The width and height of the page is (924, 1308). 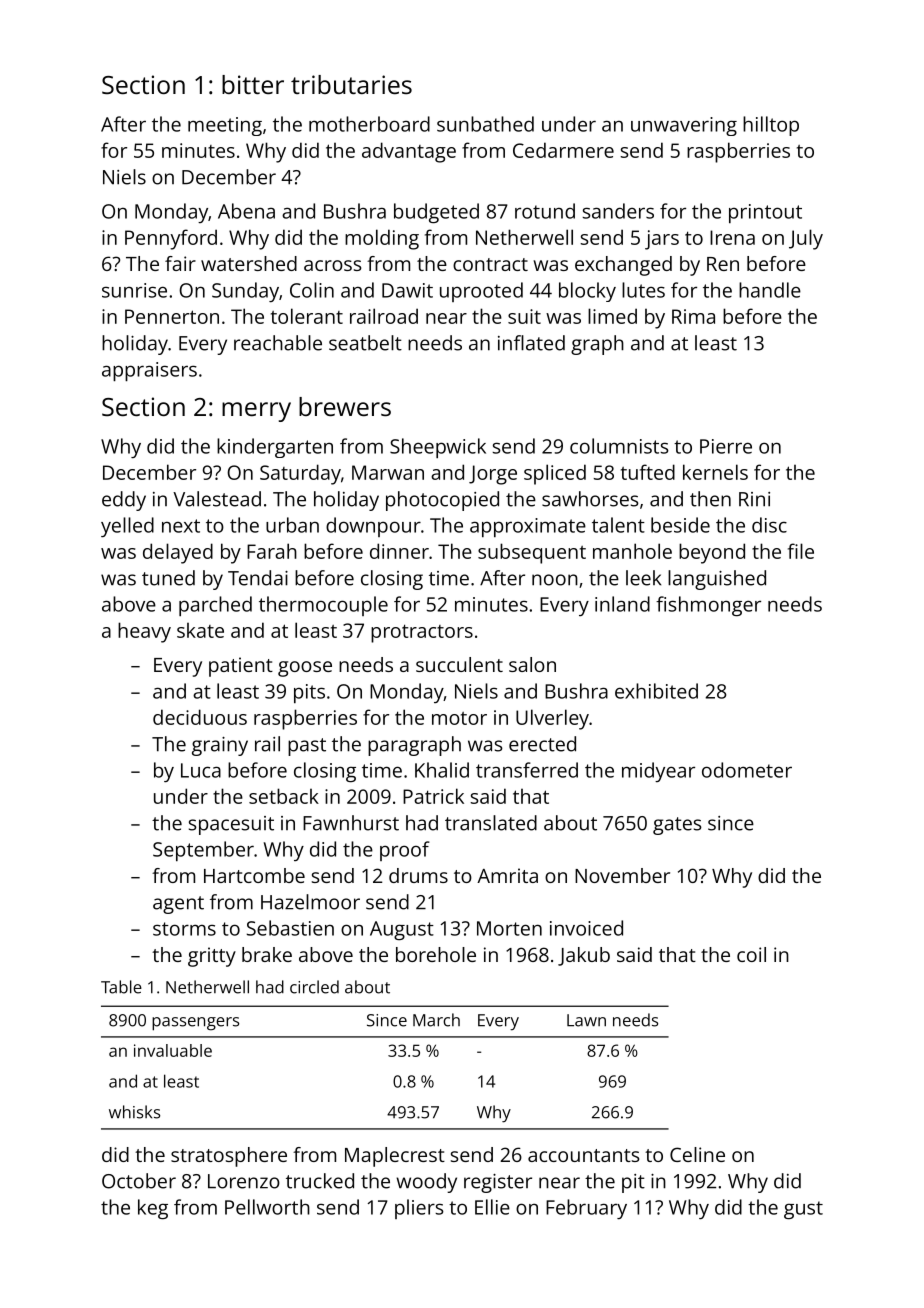 What do you see at coordinates (419, 1209) in the page?
I see `pliers` at bounding box center [419, 1209].
